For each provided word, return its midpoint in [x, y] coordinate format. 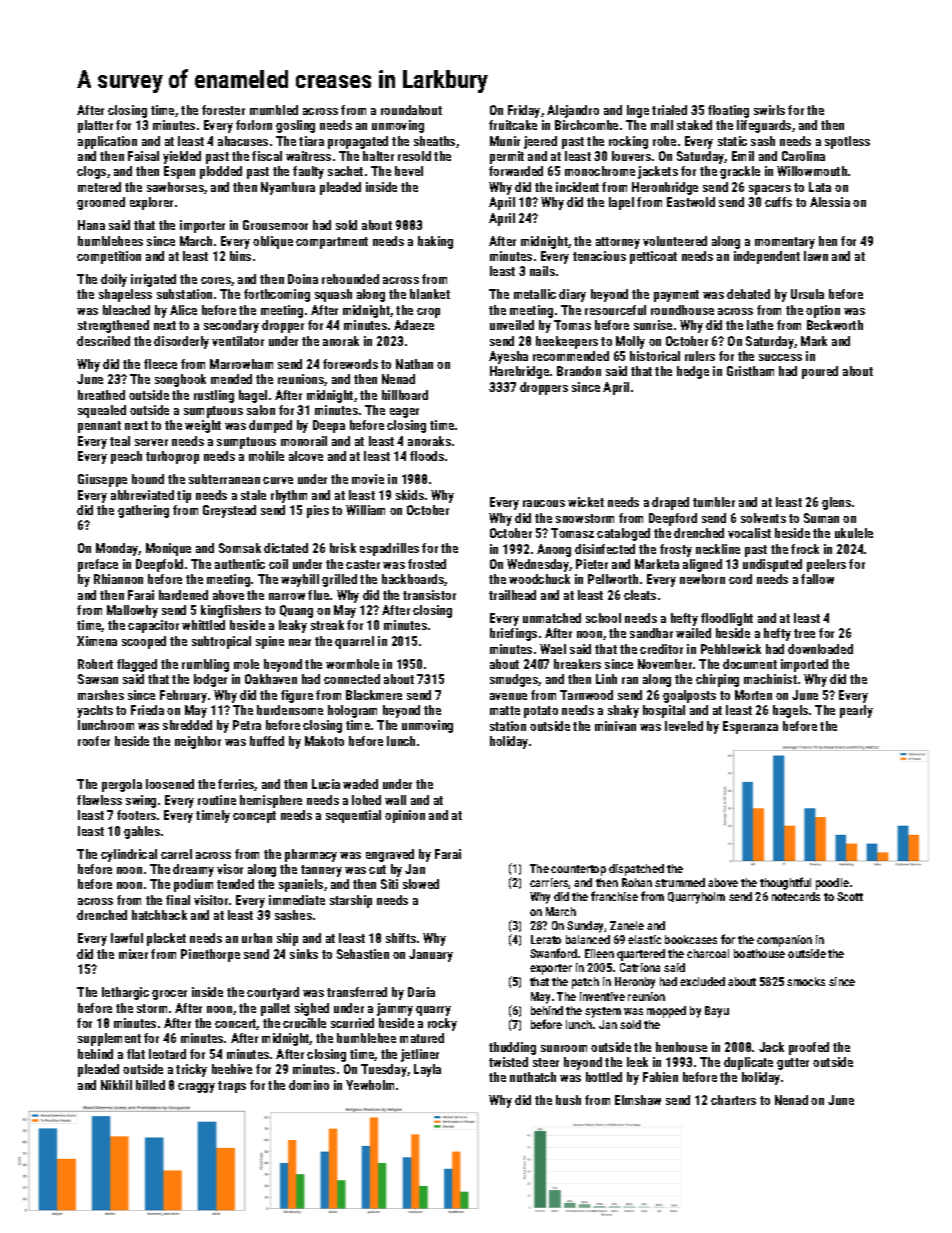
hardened [183, 595]
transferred [357, 992]
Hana [91, 225]
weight [203, 426]
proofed [809, 1048]
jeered [540, 142]
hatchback [159, 915]
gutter [793, 1064]
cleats [640, 595]
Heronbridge [665, 188]
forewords [350, 364]
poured [820, 372]
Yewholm [370, 1085]
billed [150, 1085]
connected [352, 679]
